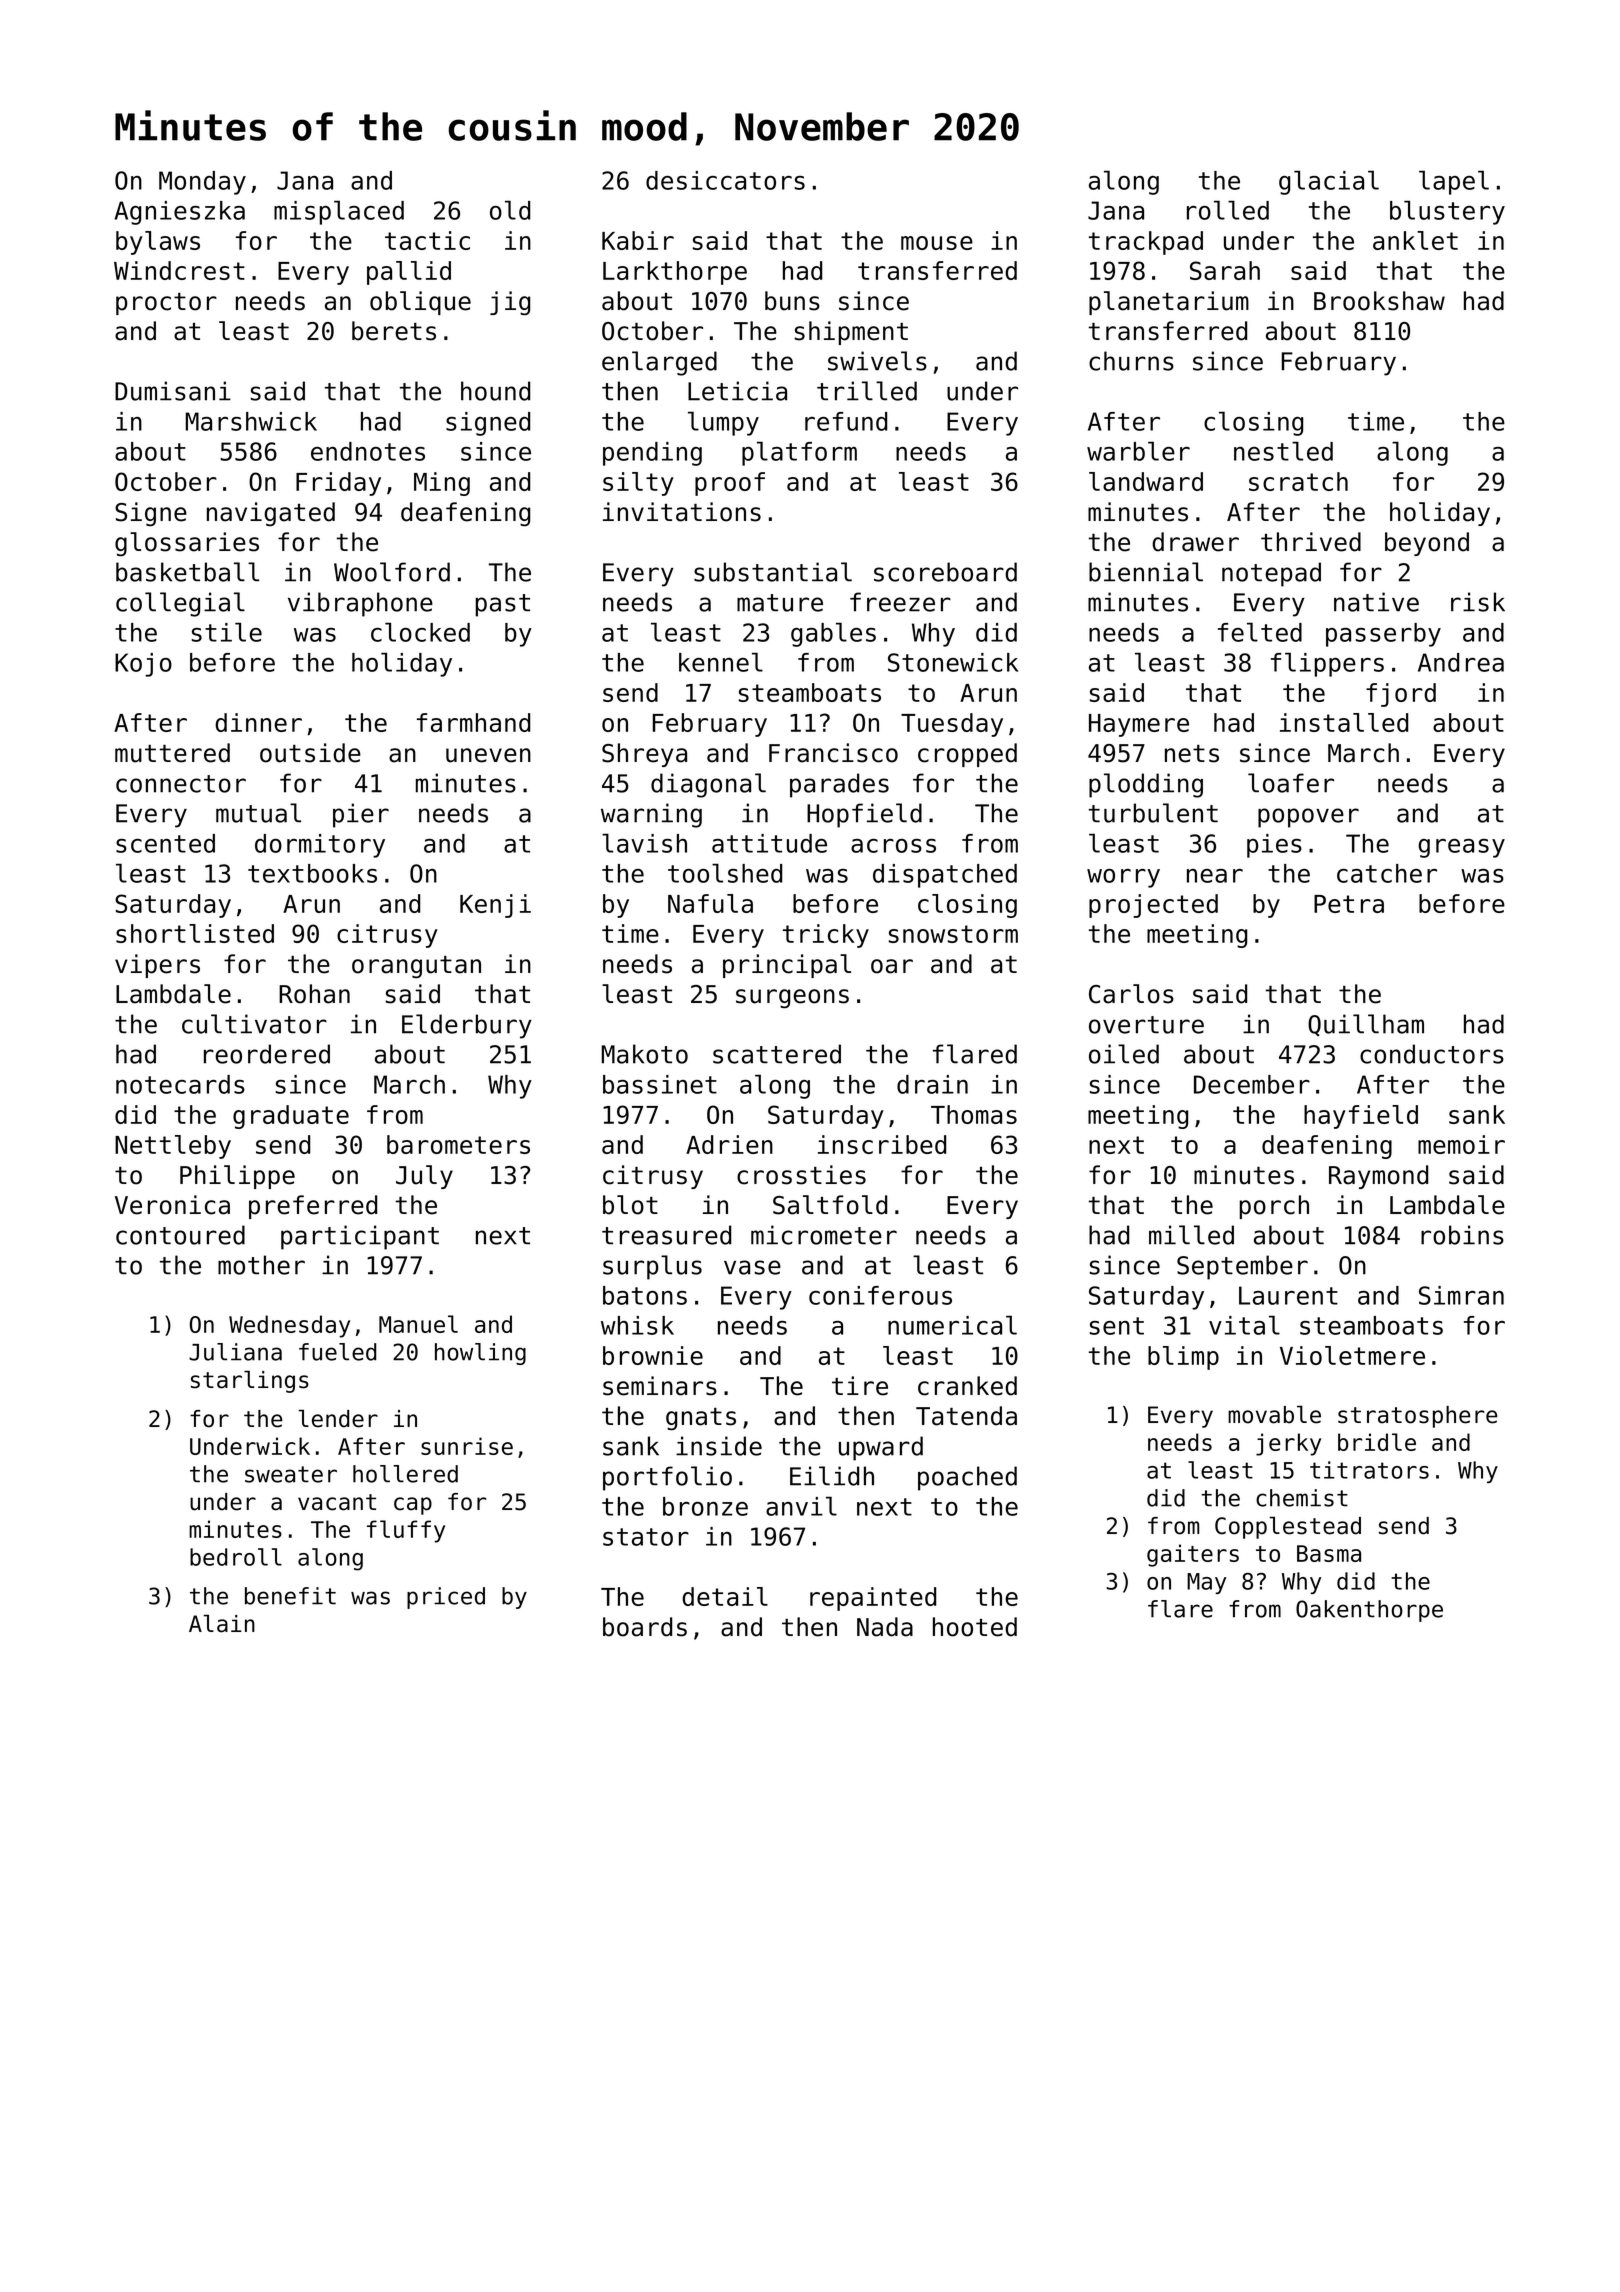 The height and width of the screenshot is (2292, 1620). Describe the element at coordinates (830, 1205) in the screenshot. I see `Saltfold` at that location.
